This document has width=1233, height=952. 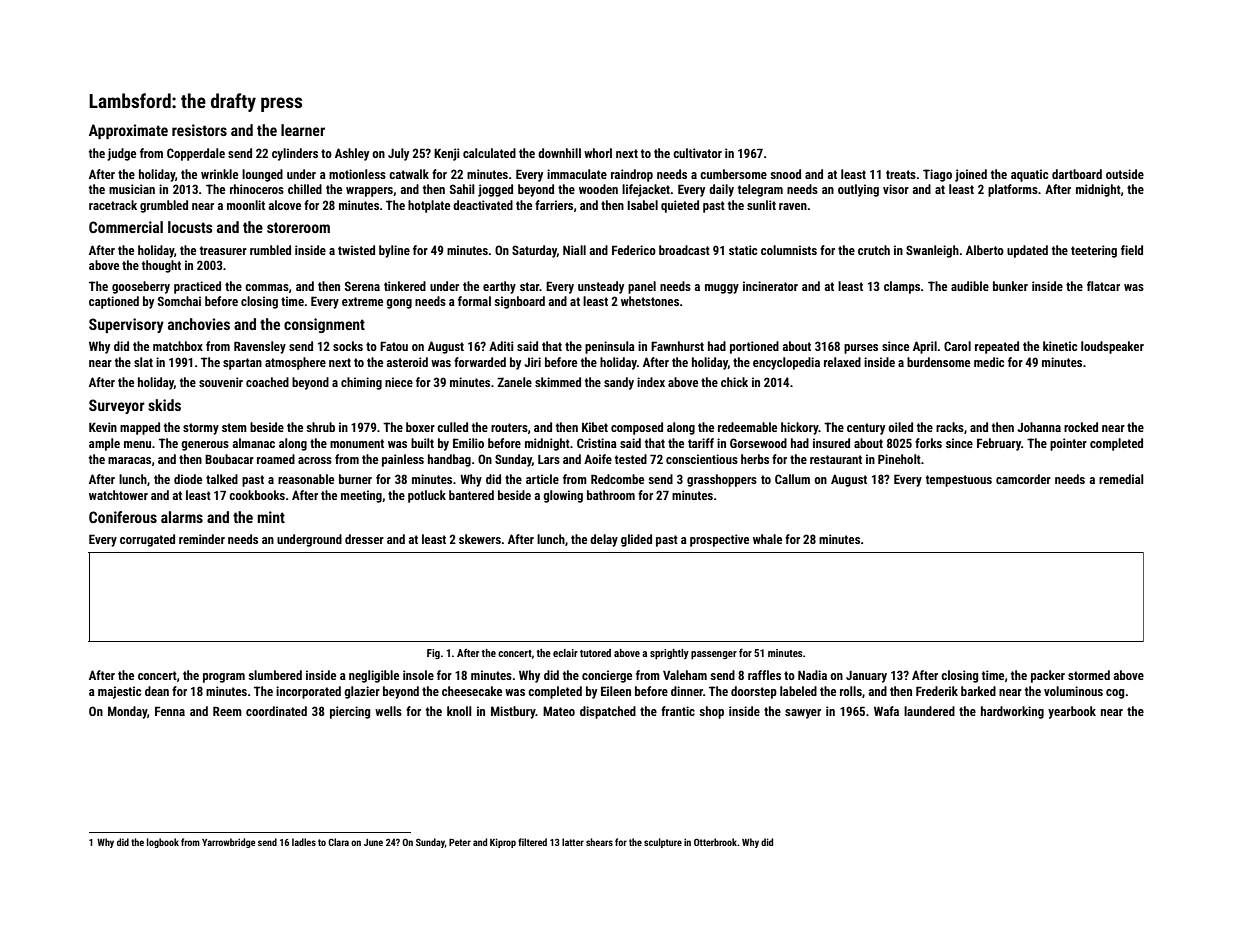 I want to click on quieted, so click(x=680, y=206).
